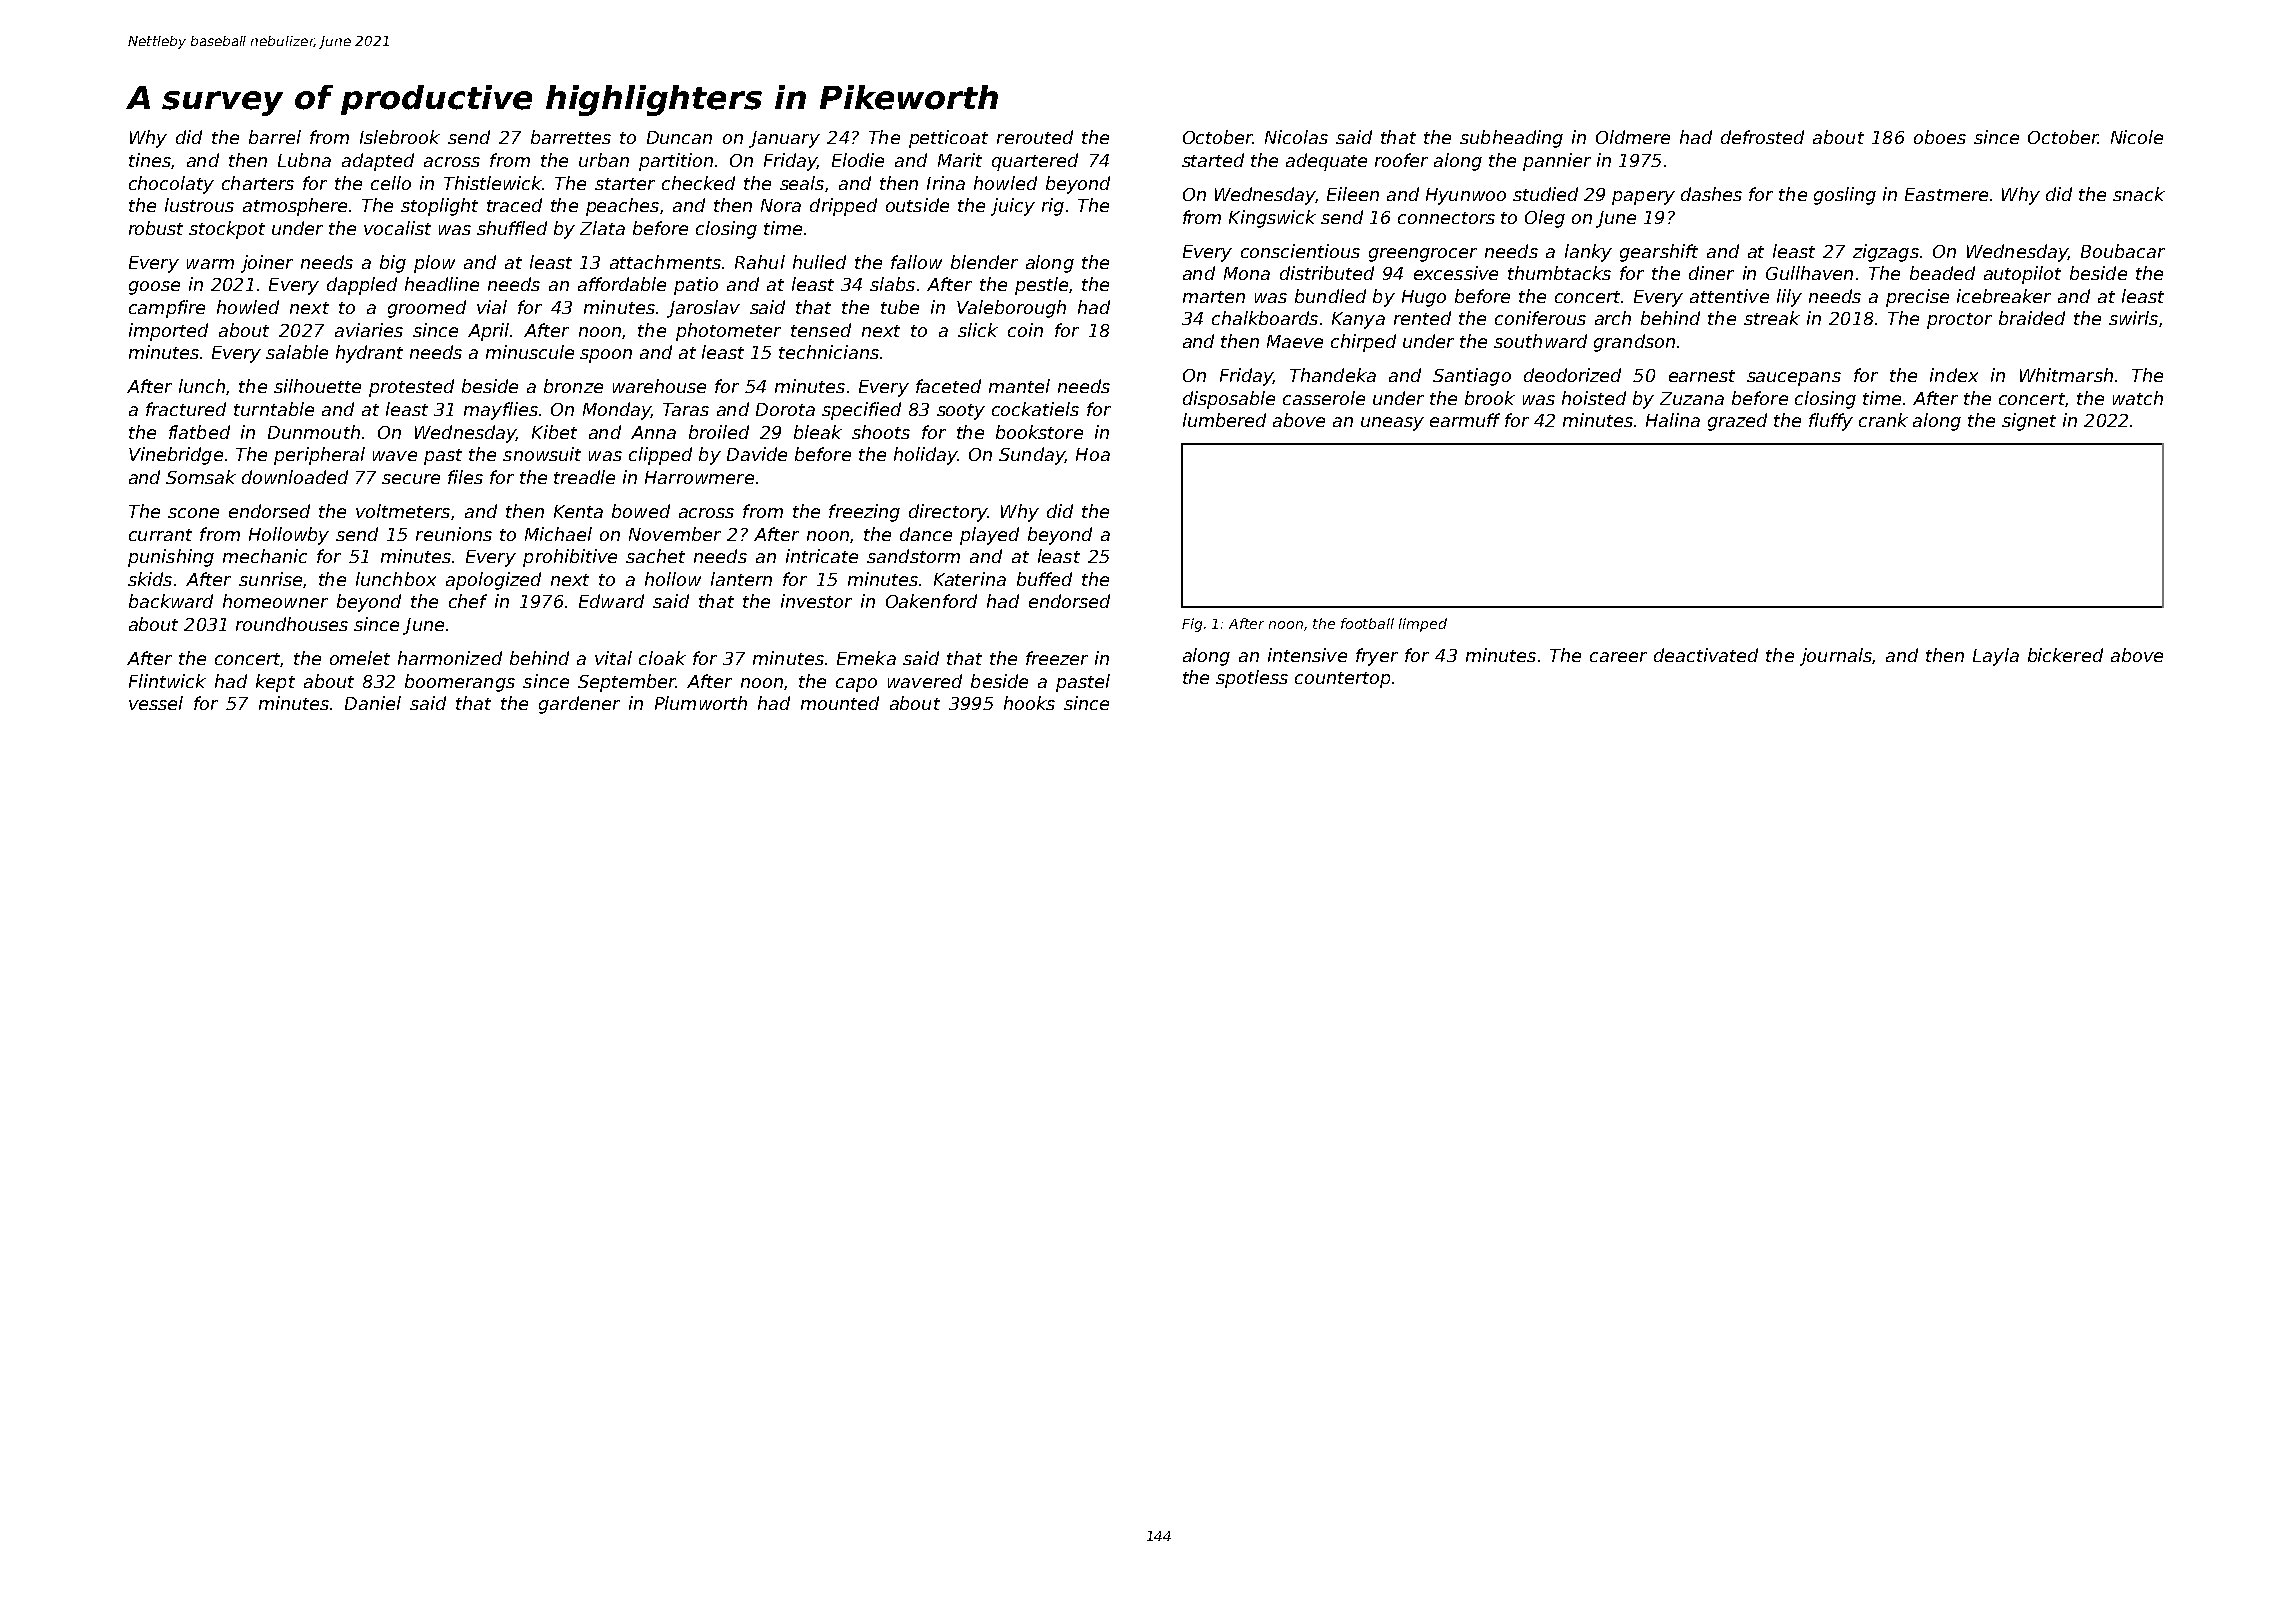  Describe the element at coordinates (858, 160) in the screenshot. I see `Elodie` at that location.
